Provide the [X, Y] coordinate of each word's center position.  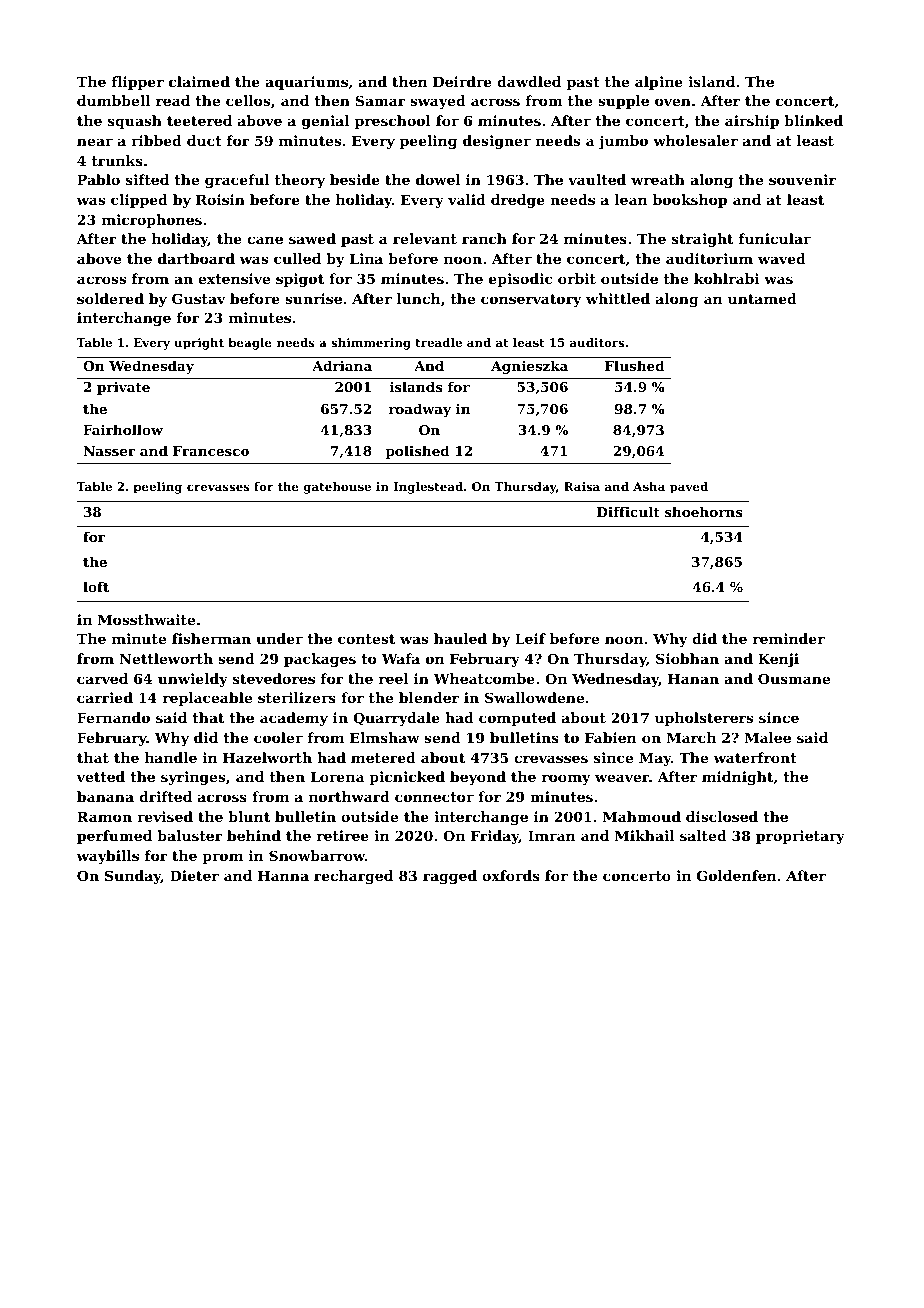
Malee [767, 737]
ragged [450, 877]
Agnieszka [529, 367]
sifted [147, 179]
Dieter [194, 875]
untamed [762, 298]
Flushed [635, 365]
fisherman [211, 638]
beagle [250, 344]
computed [517, 719]
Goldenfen [737, 875]
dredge [518, 201]
